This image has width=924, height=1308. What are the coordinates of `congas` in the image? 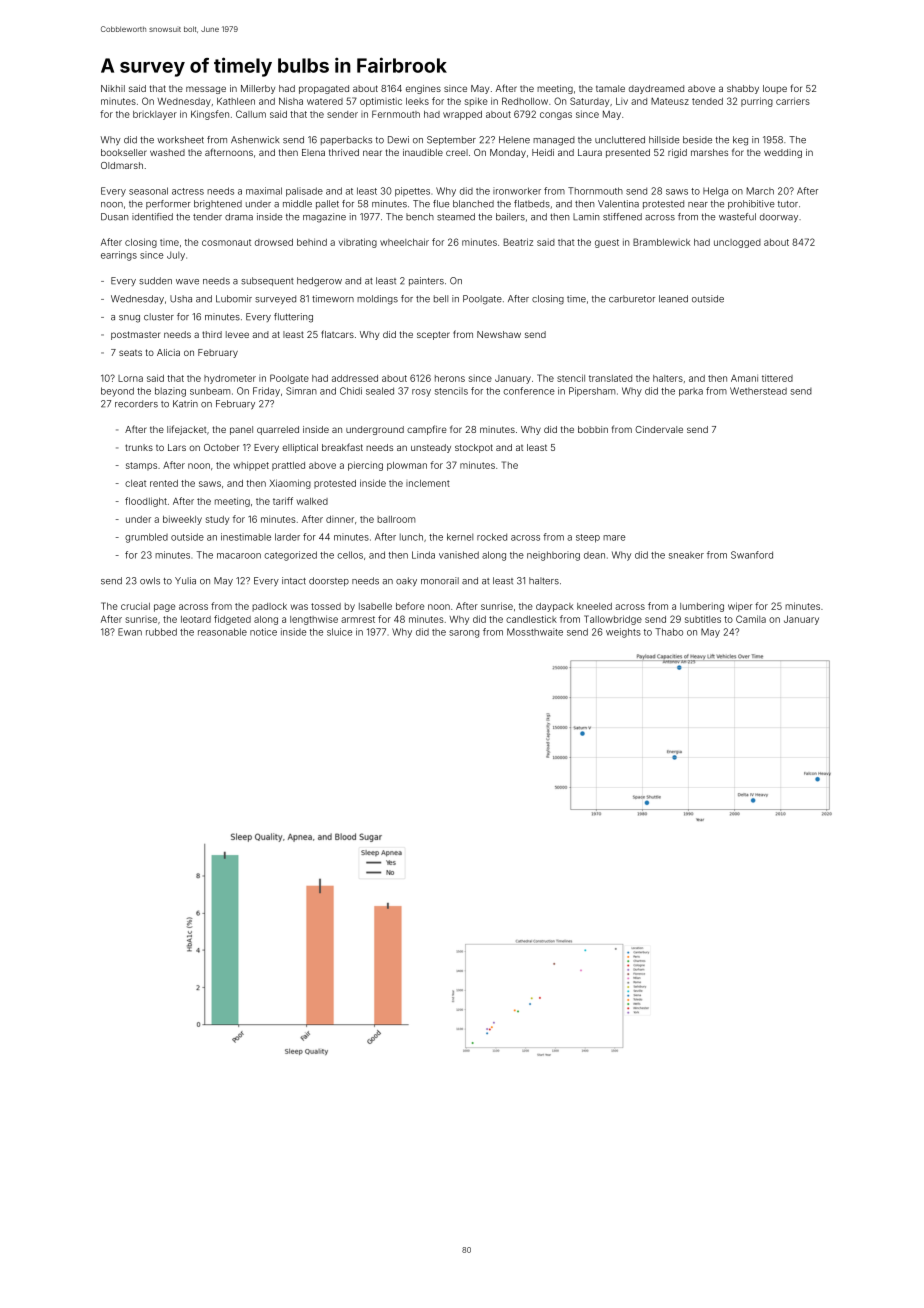 It's located at (556, 116).
